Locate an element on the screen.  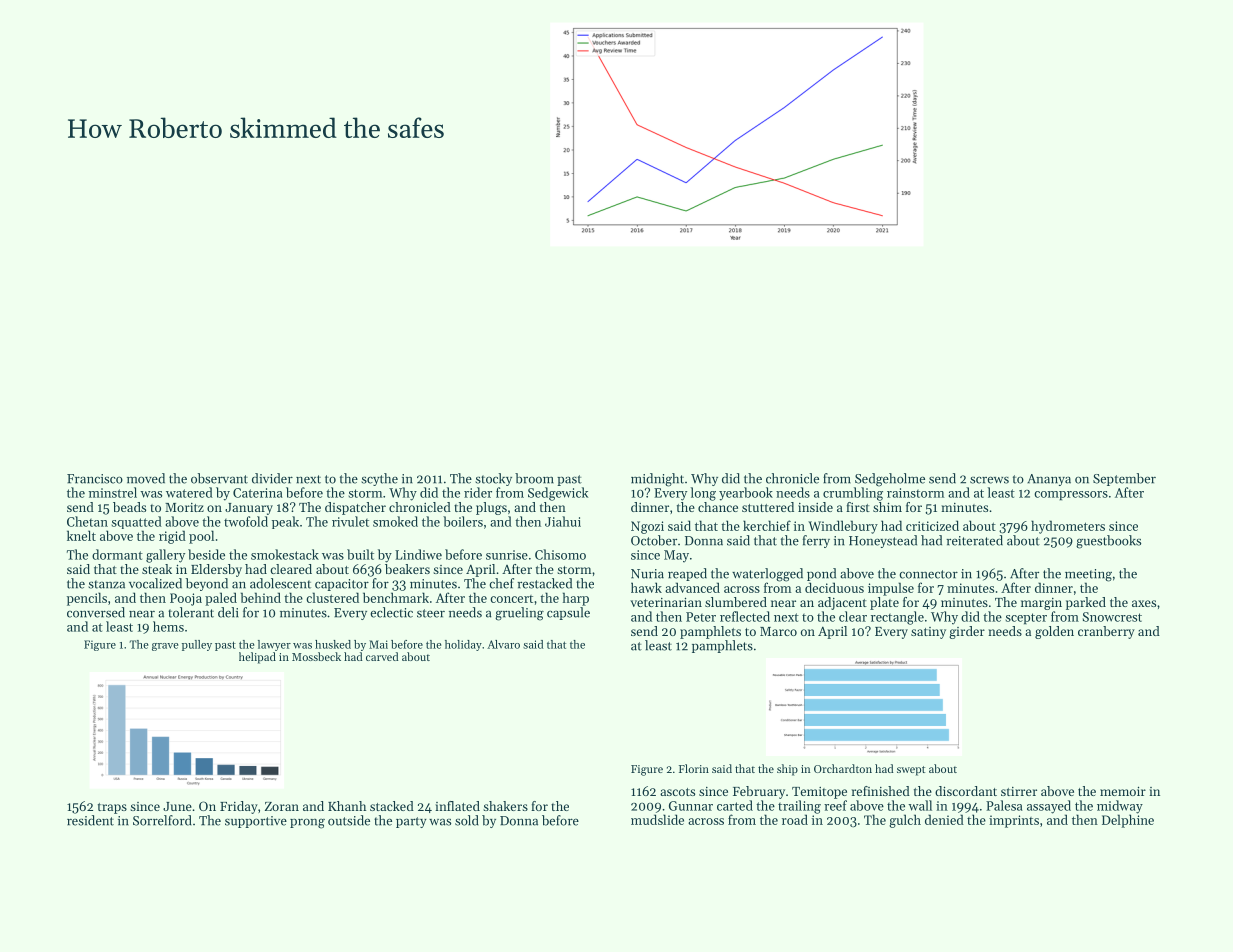
conversed is located at coordinates (96, 612).
